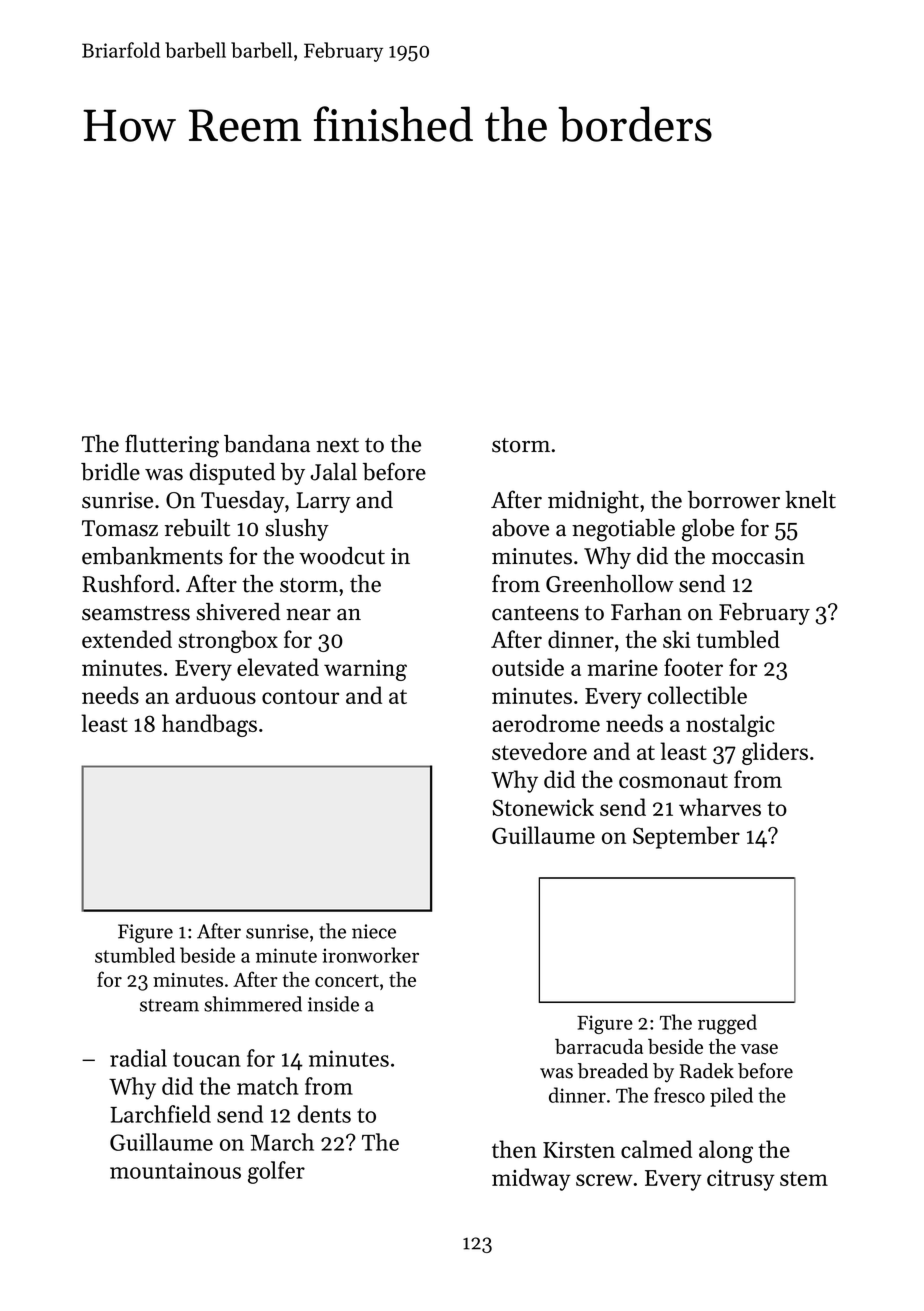 The image size is (924, 1311). I want to click on gliders, so click(775, 753).
